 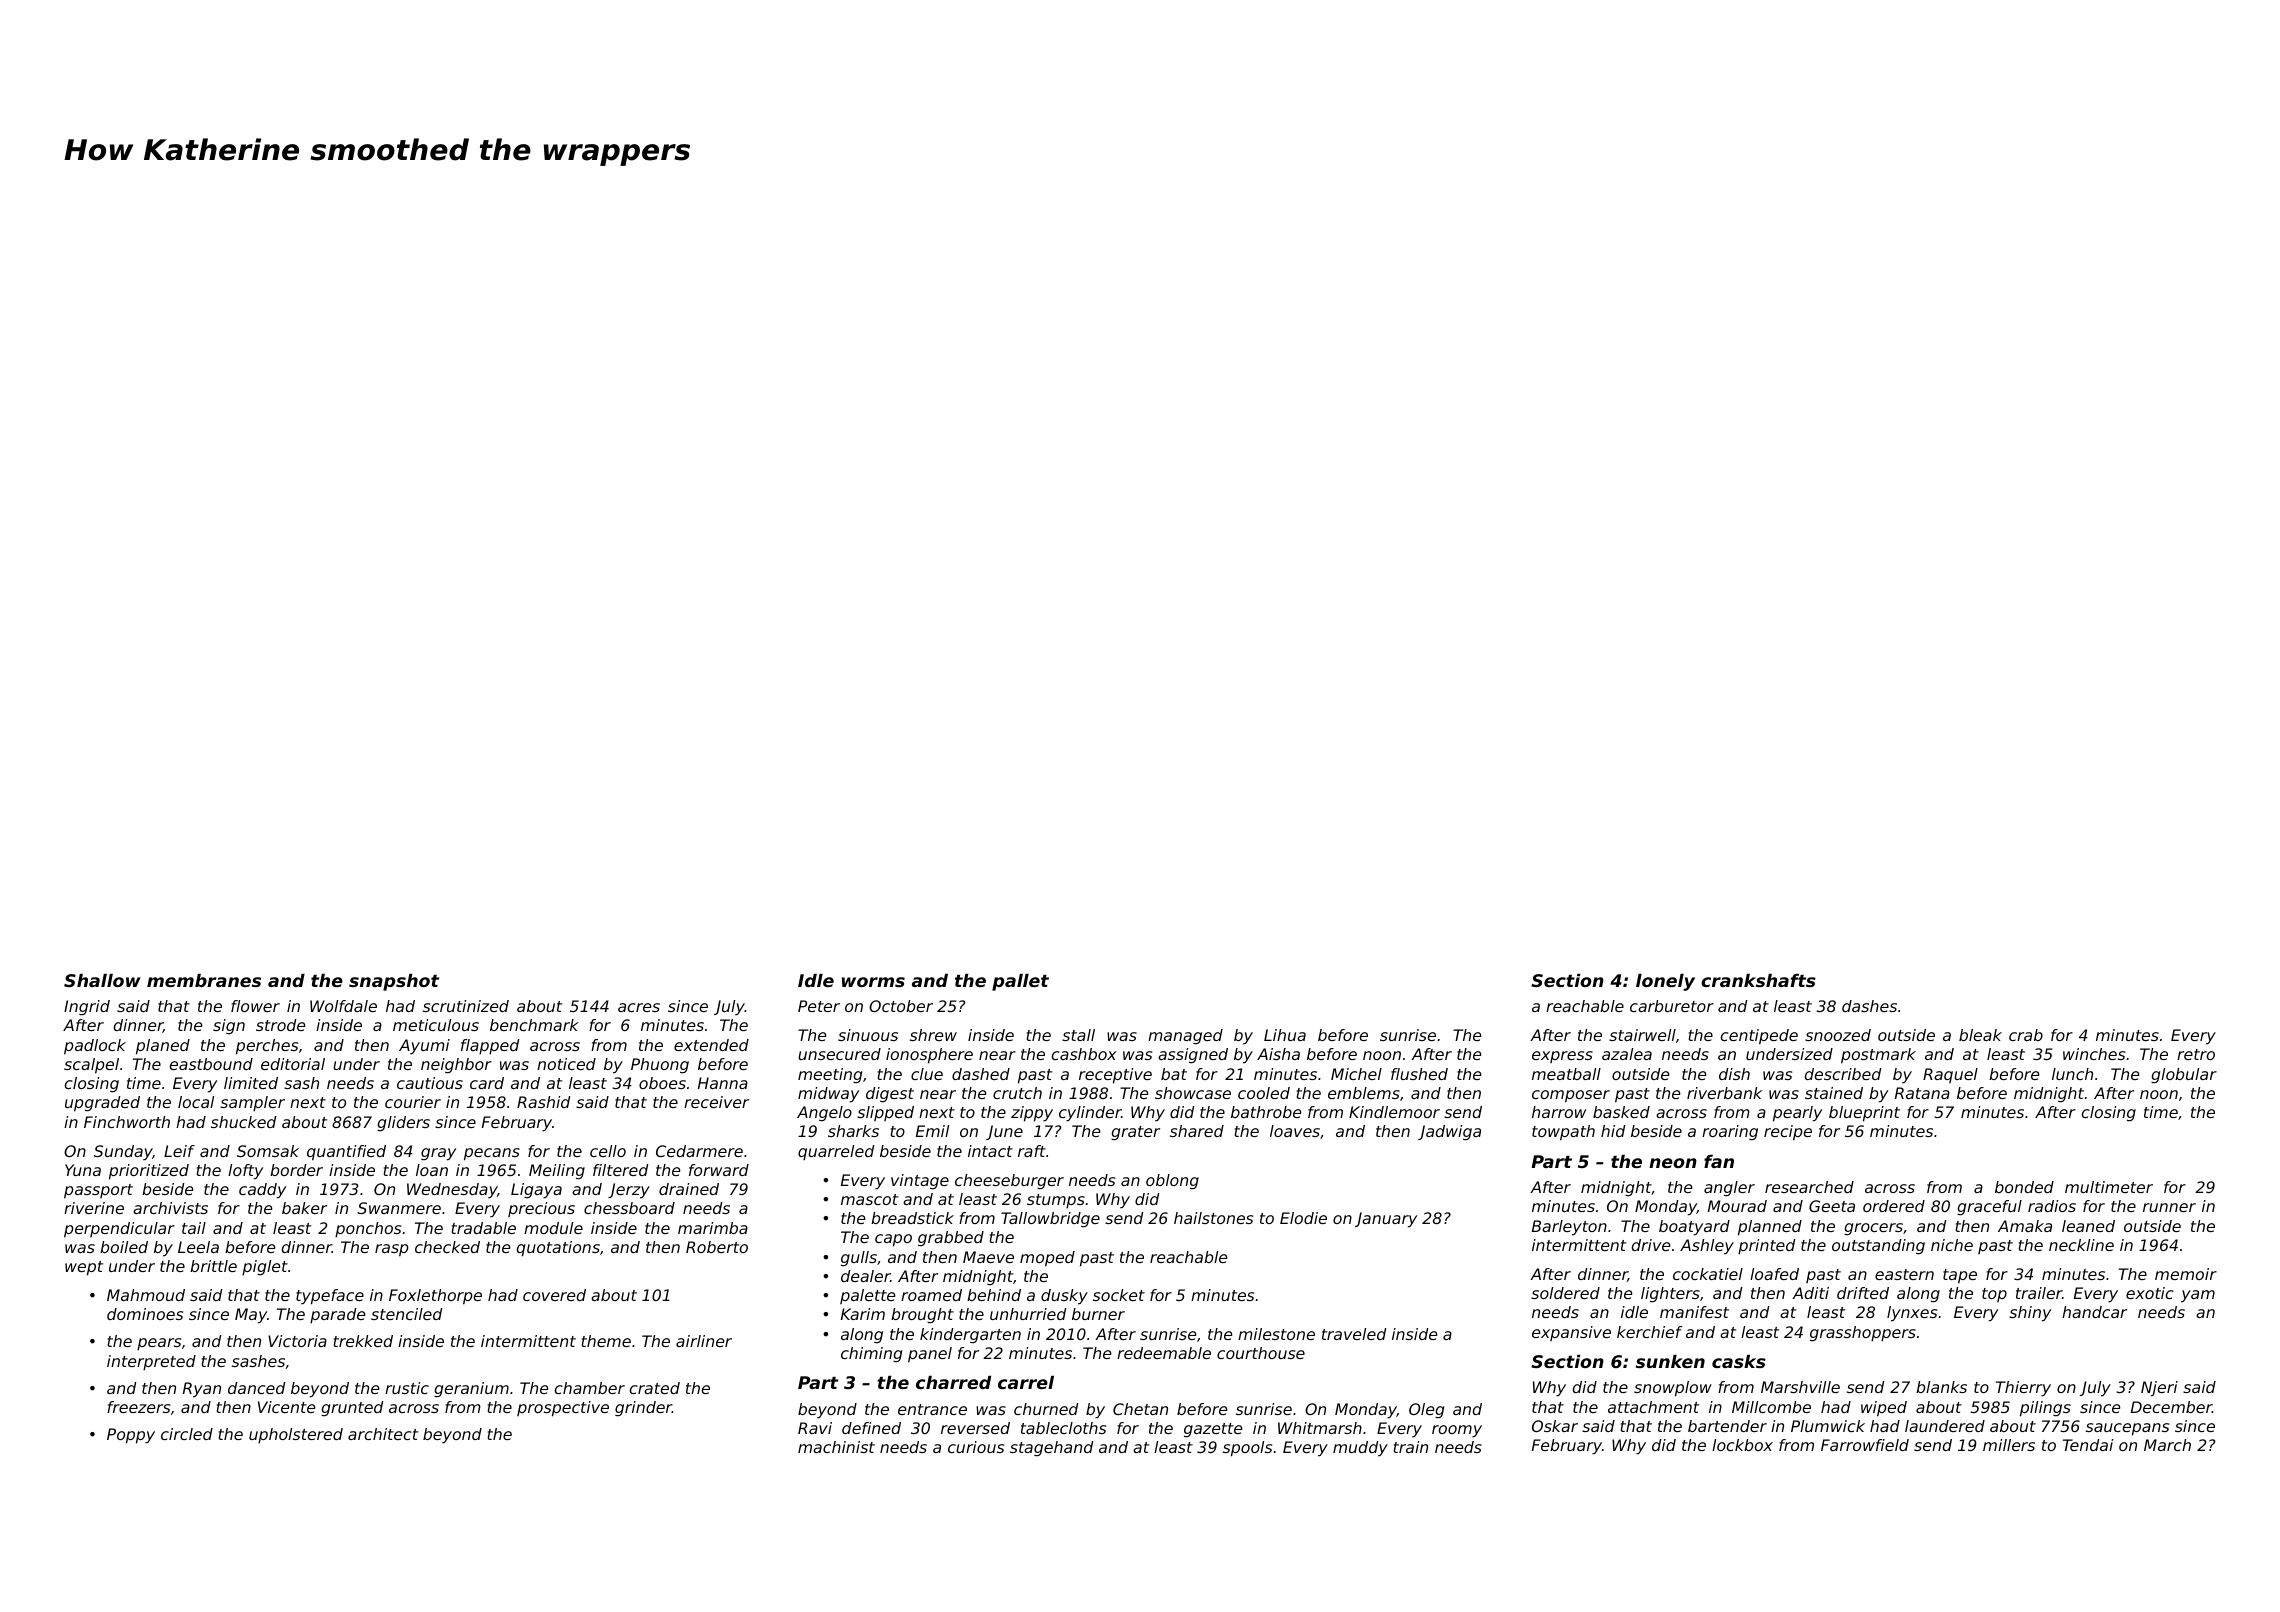 I want to click on stall, so click(x=1078, y=1035).
